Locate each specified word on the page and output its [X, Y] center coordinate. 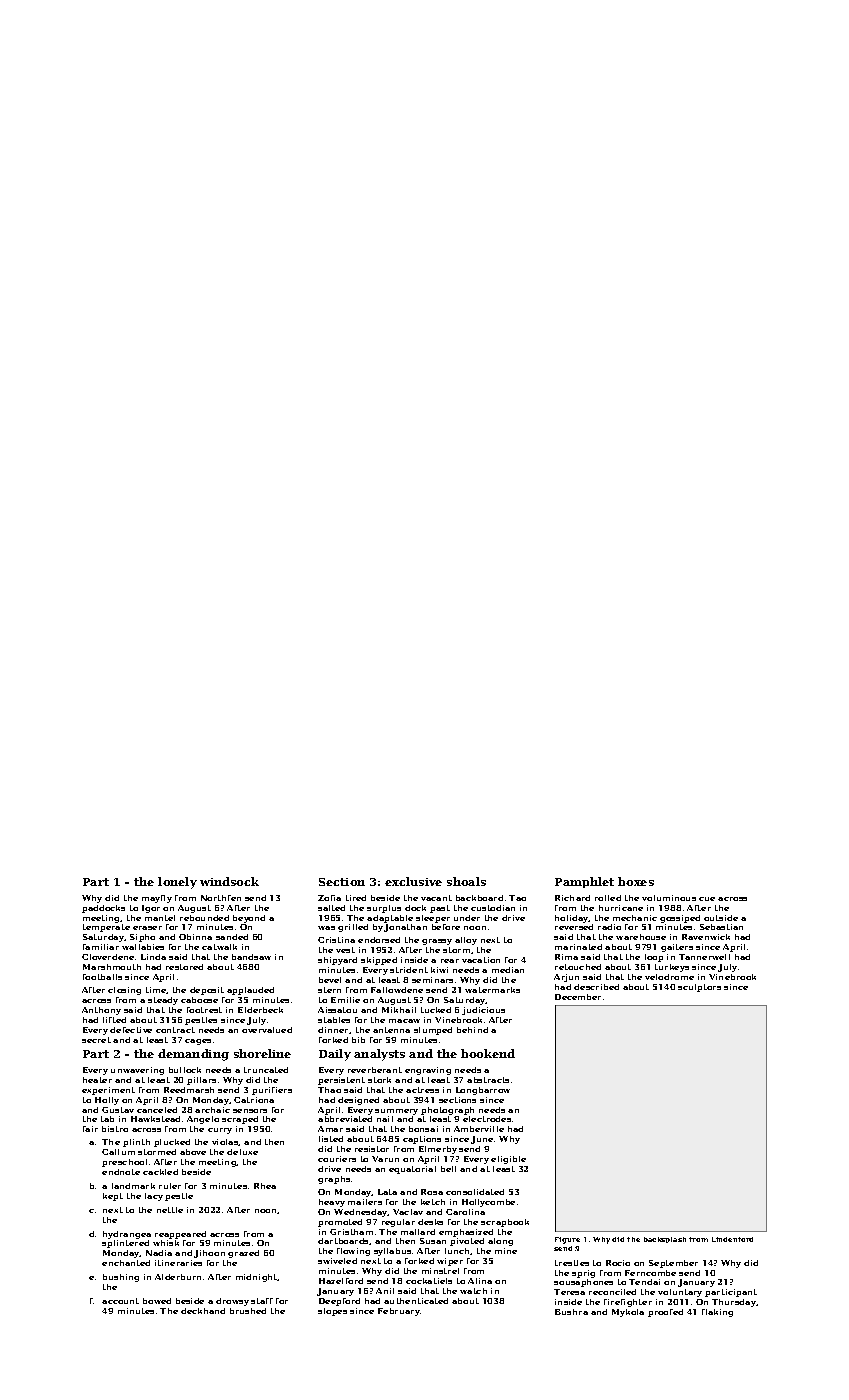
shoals [466, 881]
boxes [636, 881]
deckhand [203, 1311]
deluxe [242, 1152]
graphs [334, 1180]
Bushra [571, 1312]
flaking [717, 1313]
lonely [177, 883]
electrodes [487, 1119]
